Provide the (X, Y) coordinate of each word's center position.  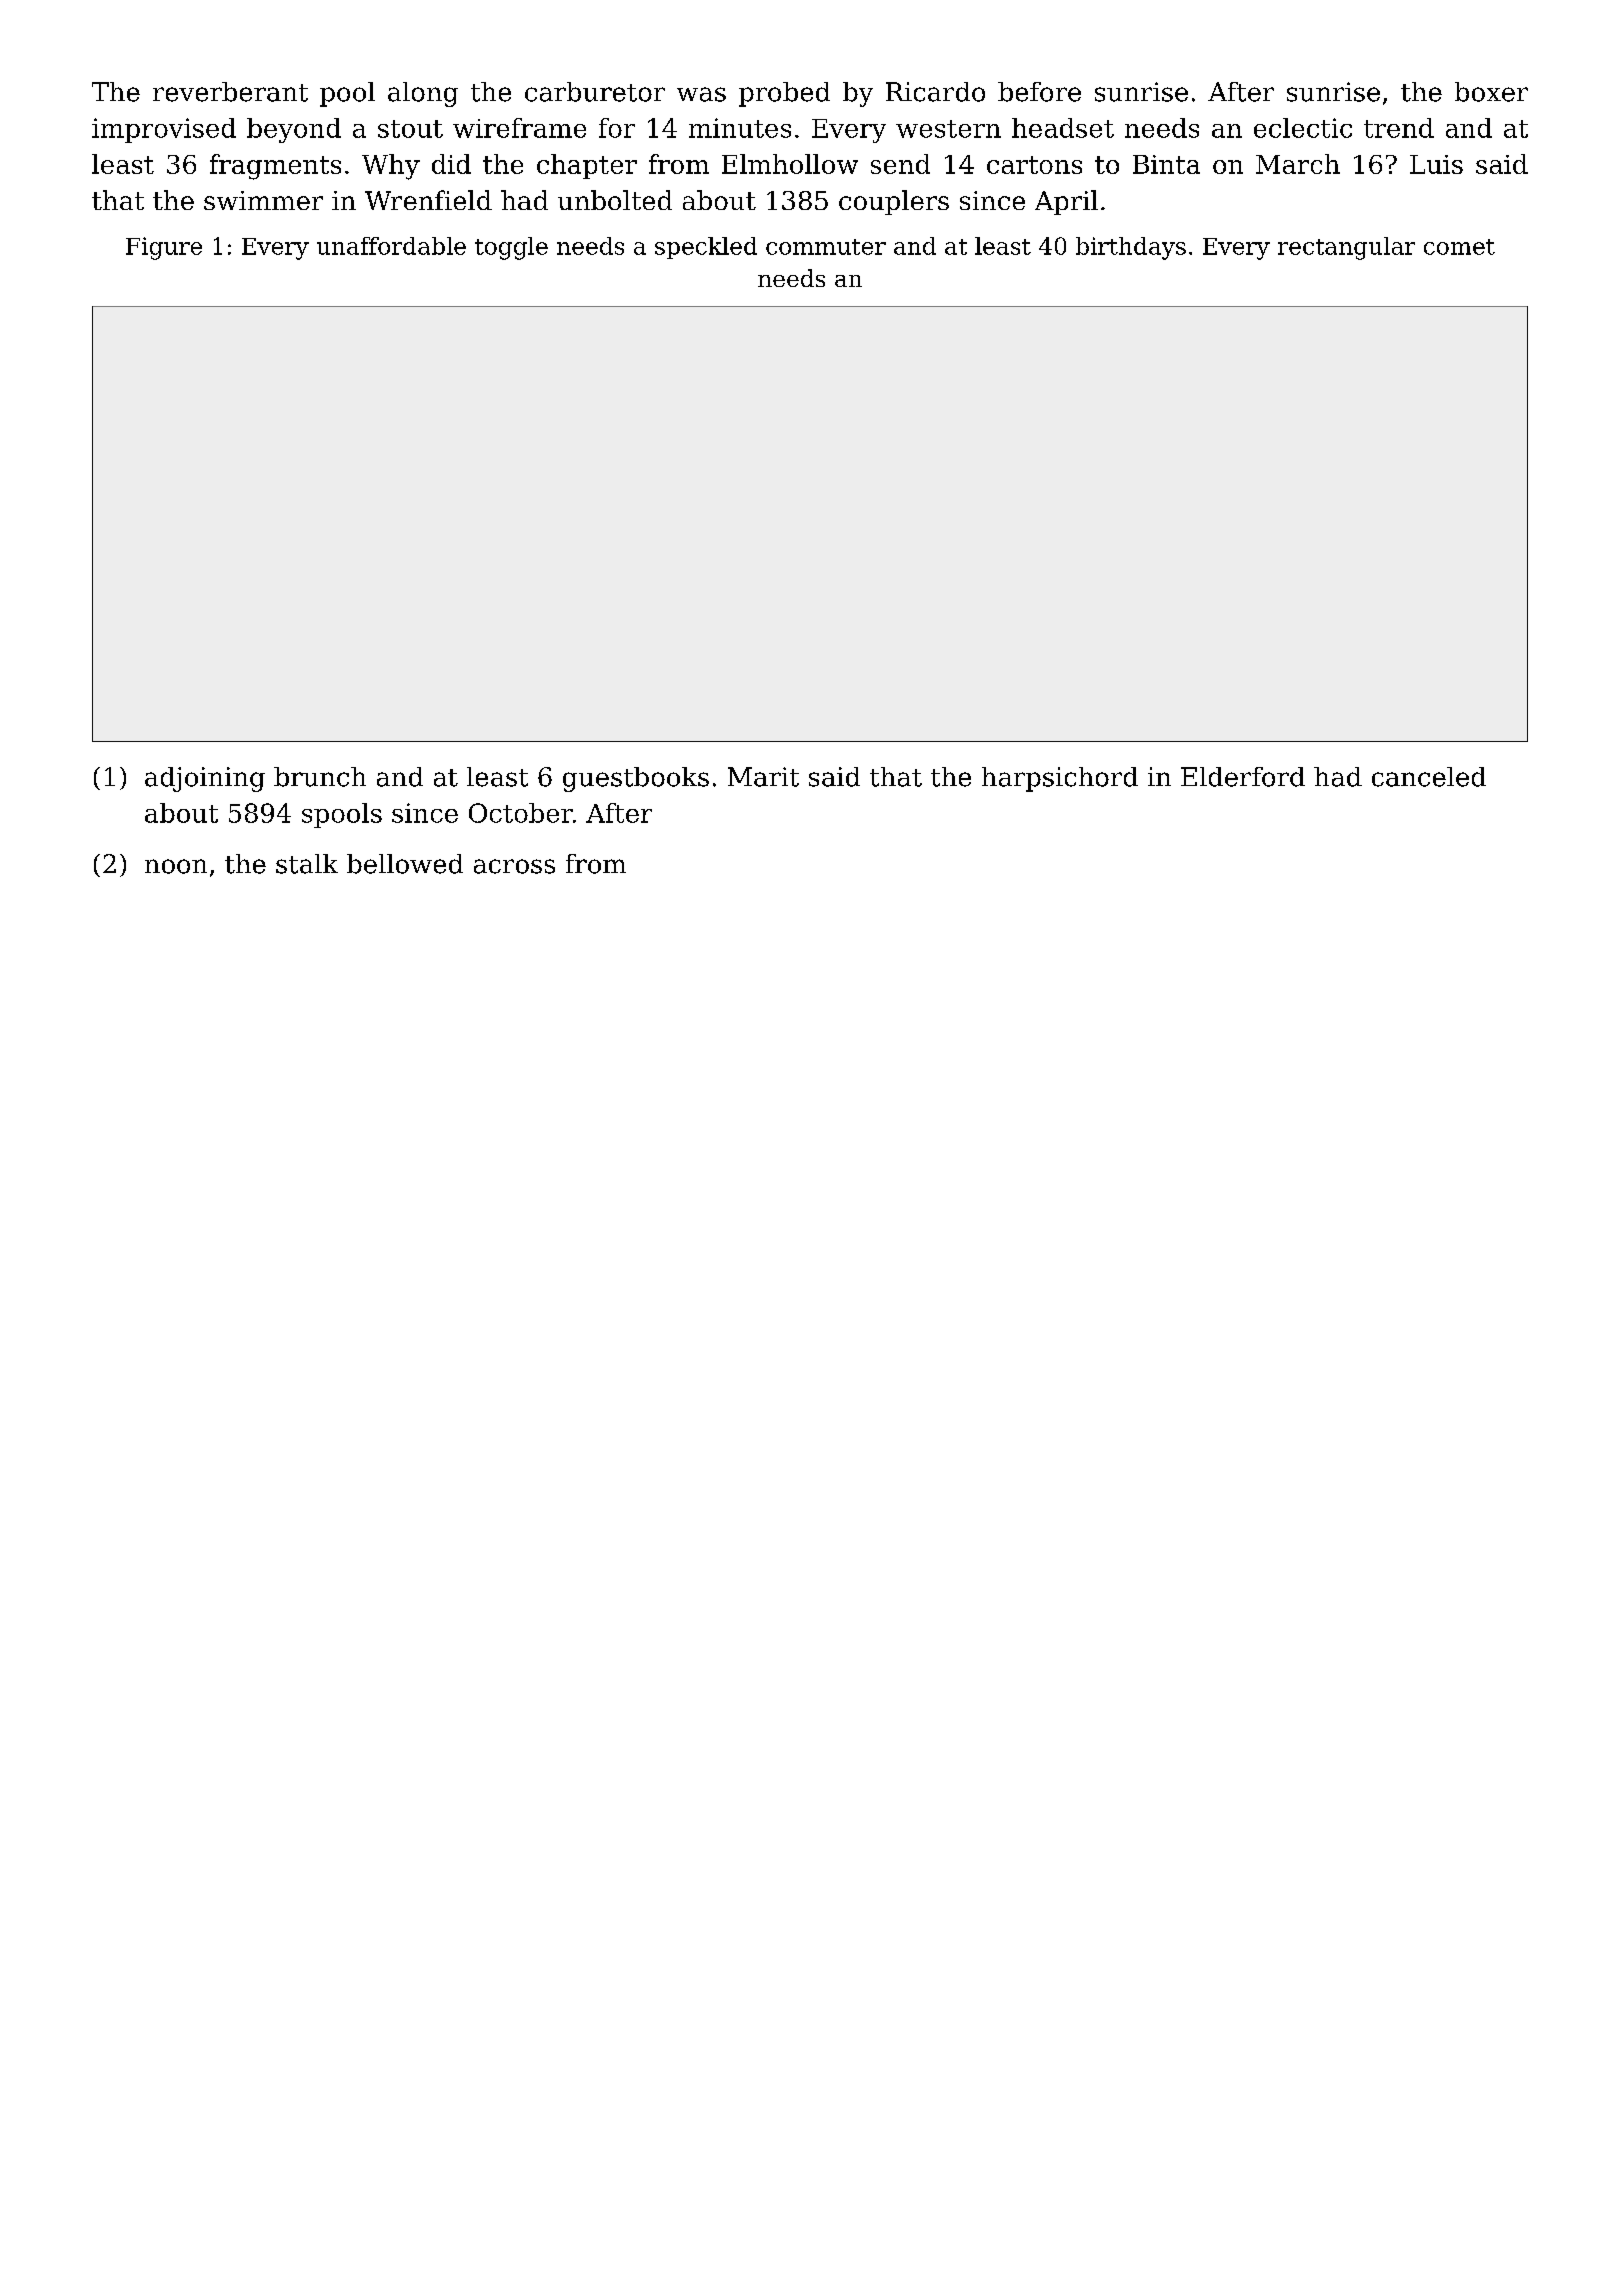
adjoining (205, 779)
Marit (763, 777)
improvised (164, 130)
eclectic (1303, 128)
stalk (307, 864)
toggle (511, 248)
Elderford (1243, 777)
